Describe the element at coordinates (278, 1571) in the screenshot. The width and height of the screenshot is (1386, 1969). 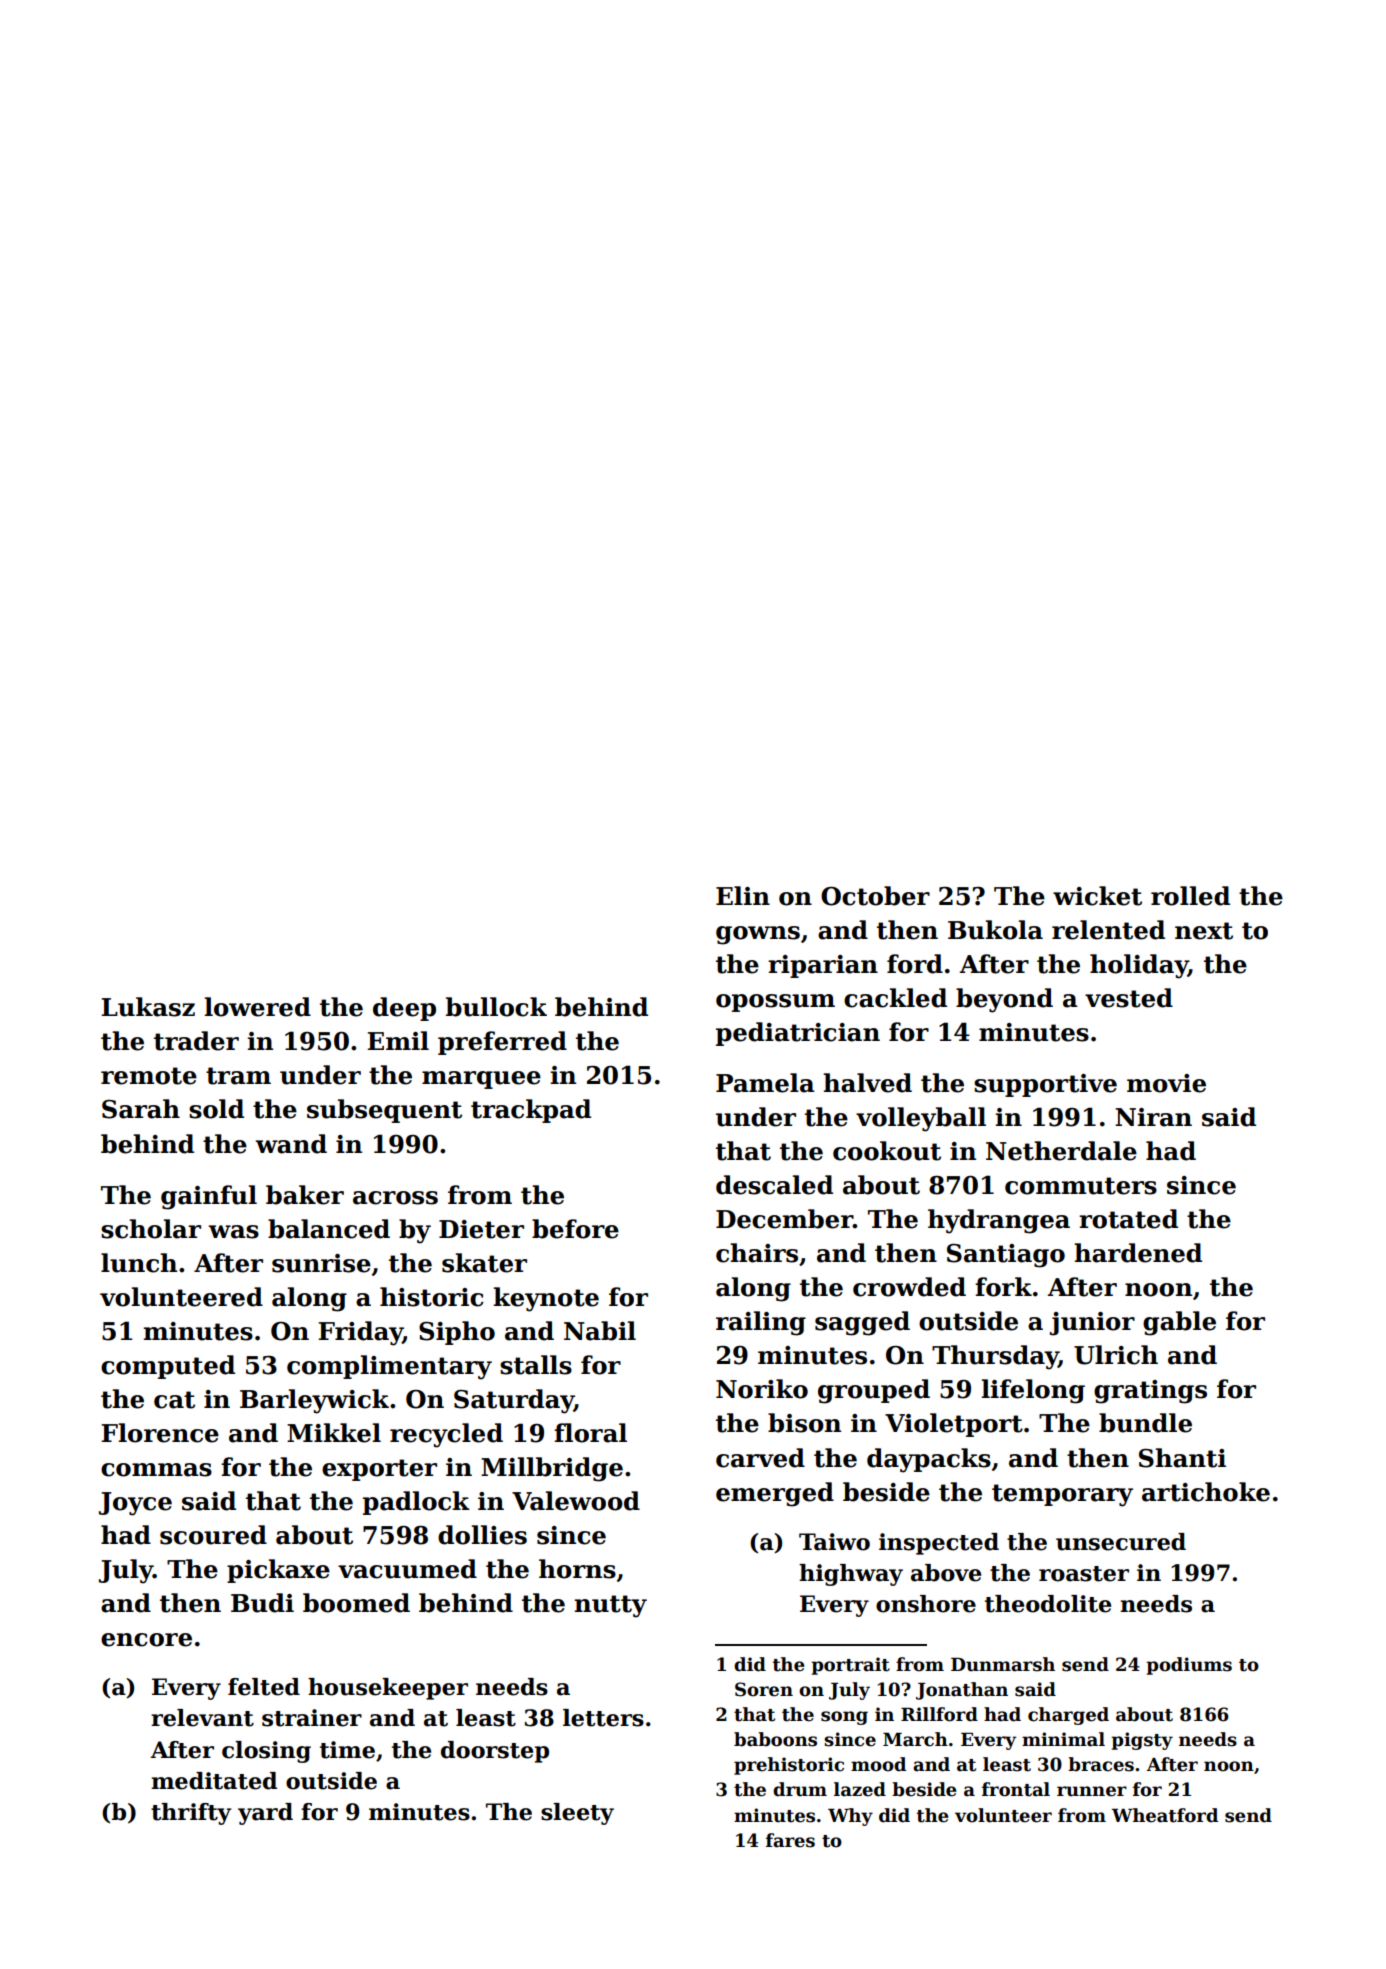
I see `pickaxe` at that location.
